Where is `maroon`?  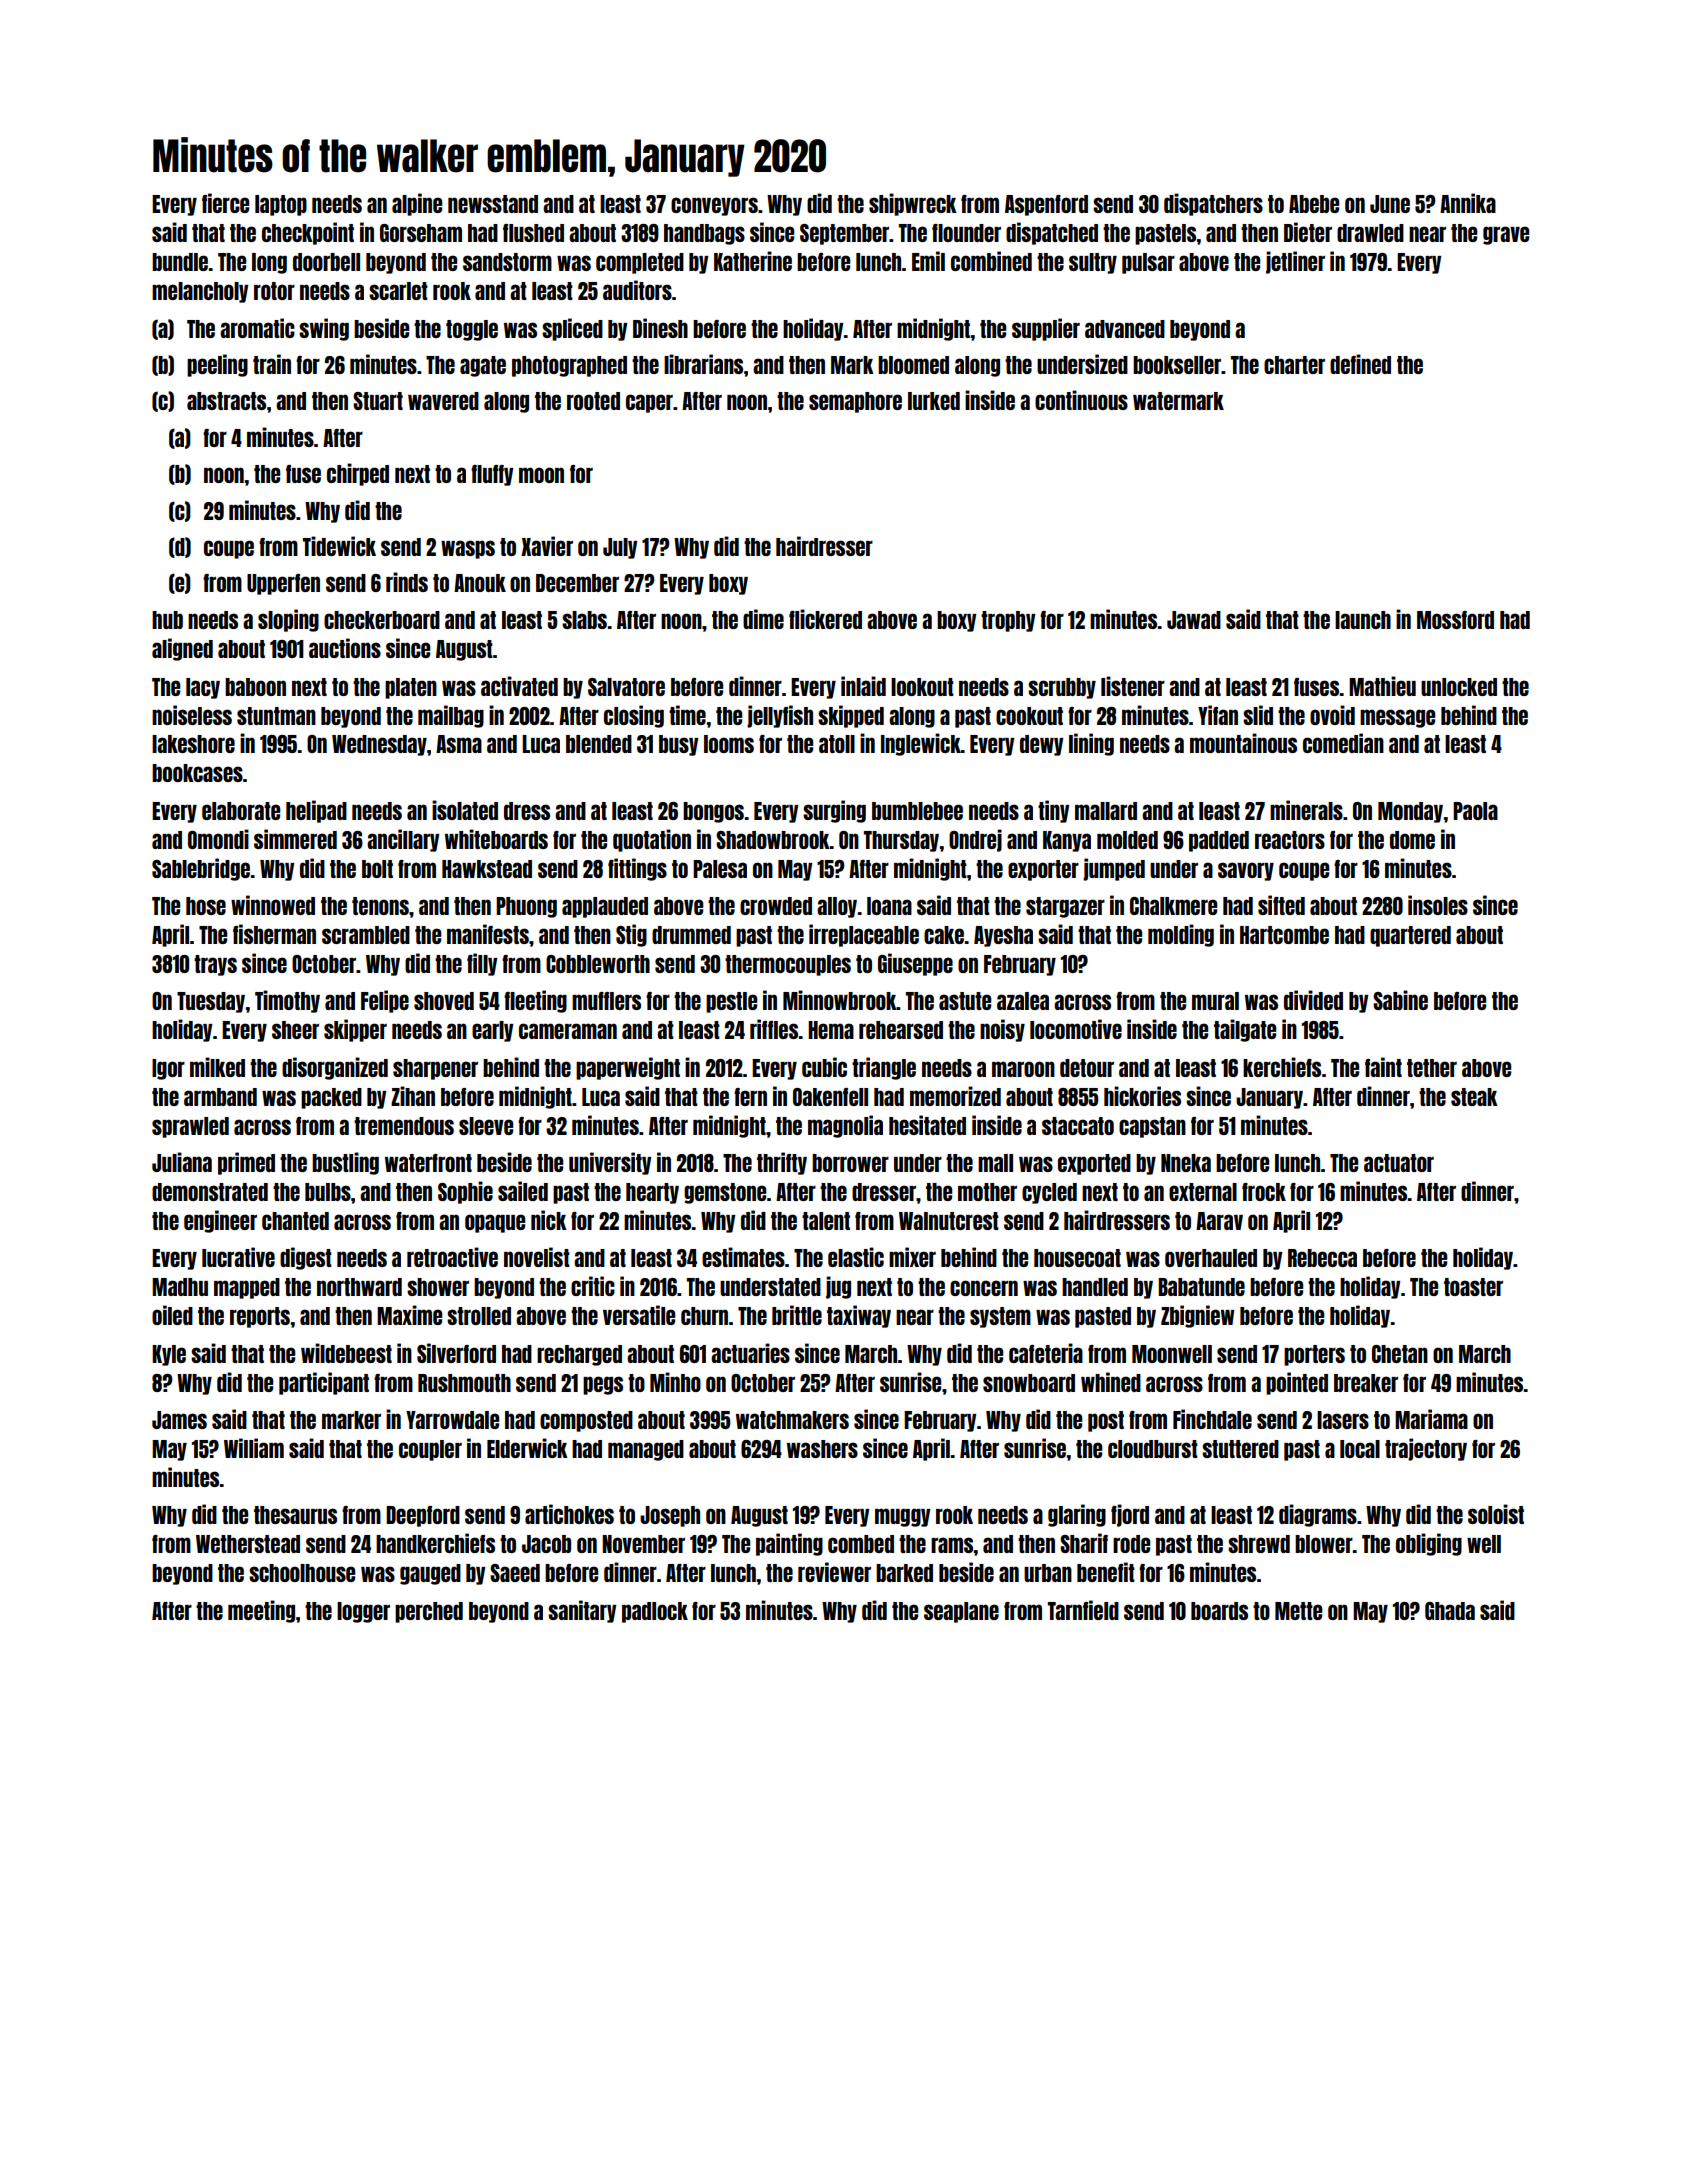
maroon is located at coordinates (1023, 1069).
